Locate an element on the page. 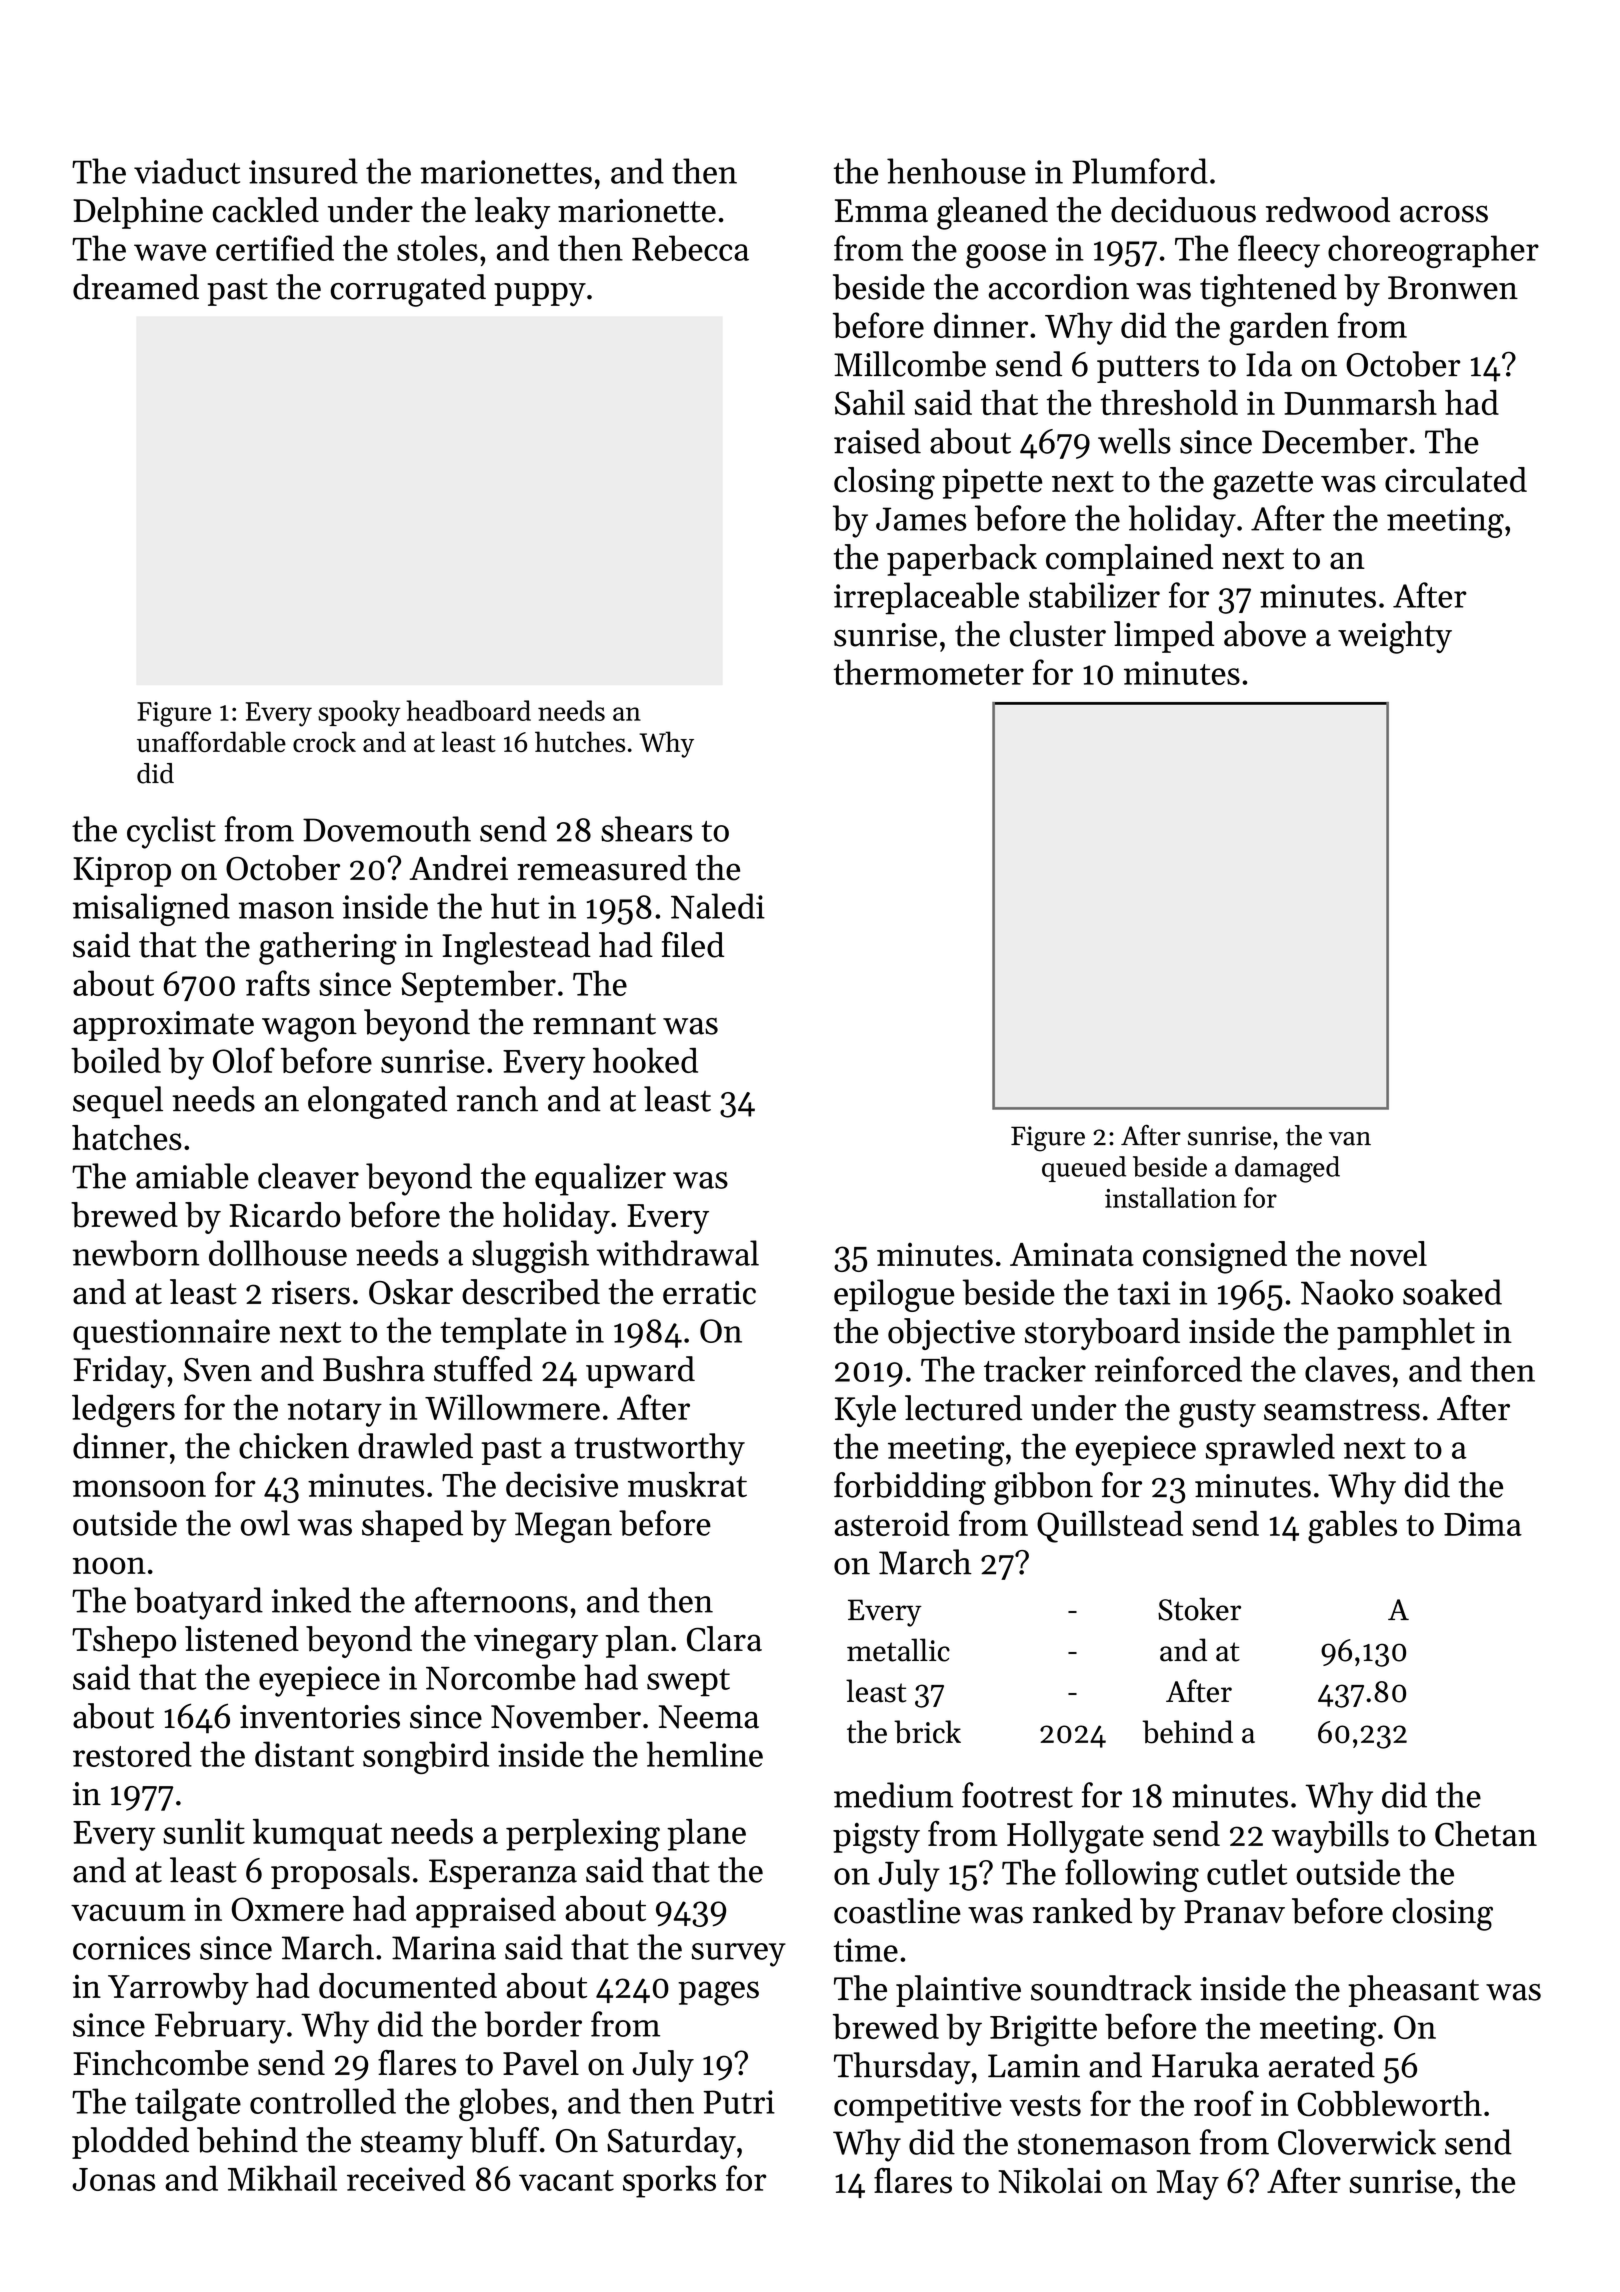  van is located at coordinates (1350, 1139).
